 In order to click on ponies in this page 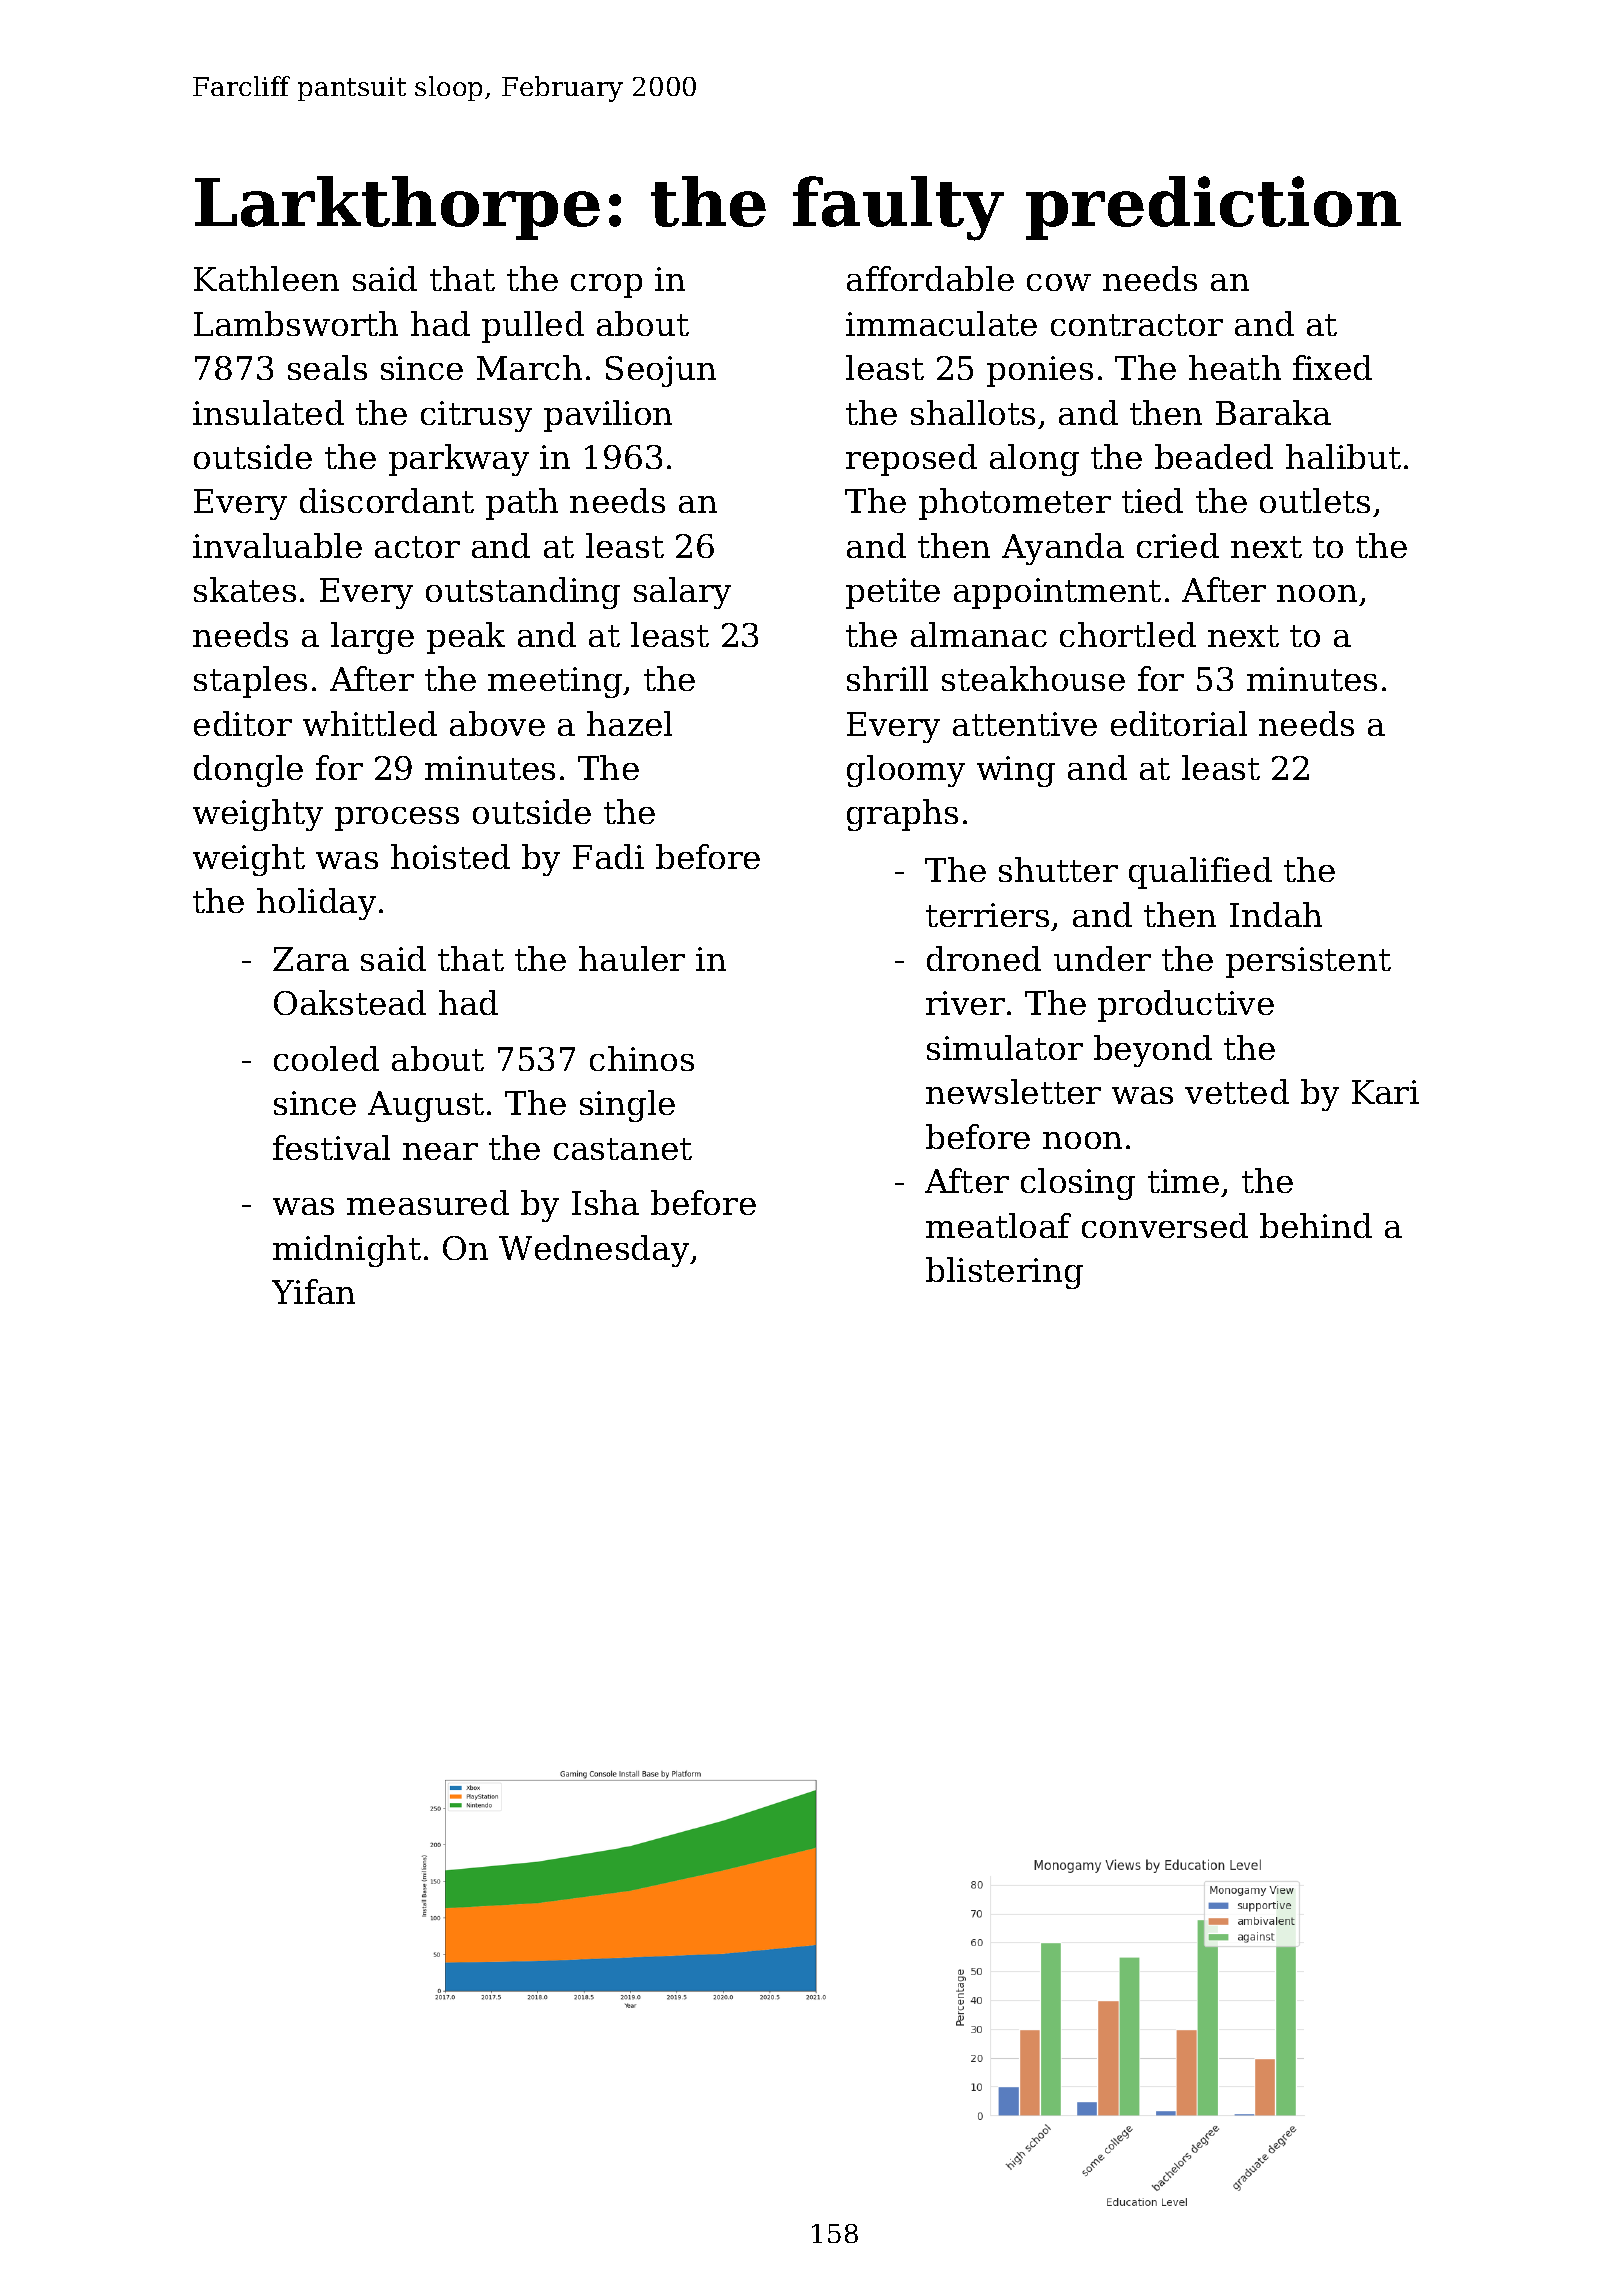, I will do `click(1040, 371)`.
